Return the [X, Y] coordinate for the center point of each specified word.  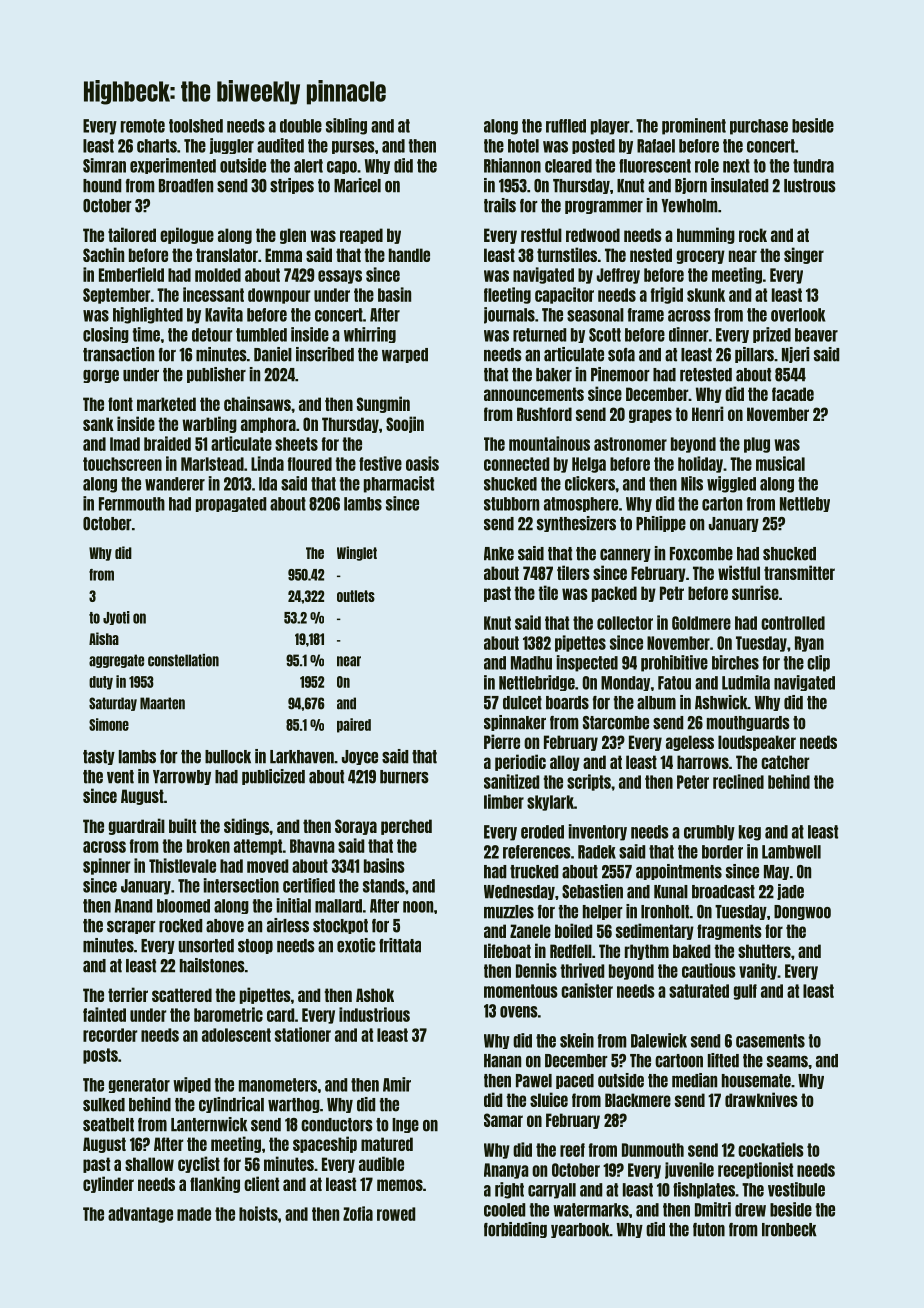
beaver [816, 335]
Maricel [357, 185]
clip [818, 663]
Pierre [502, 741]
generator [139, 1085]
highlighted [148, 315]
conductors [337, 1125]
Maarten [162, 703]
